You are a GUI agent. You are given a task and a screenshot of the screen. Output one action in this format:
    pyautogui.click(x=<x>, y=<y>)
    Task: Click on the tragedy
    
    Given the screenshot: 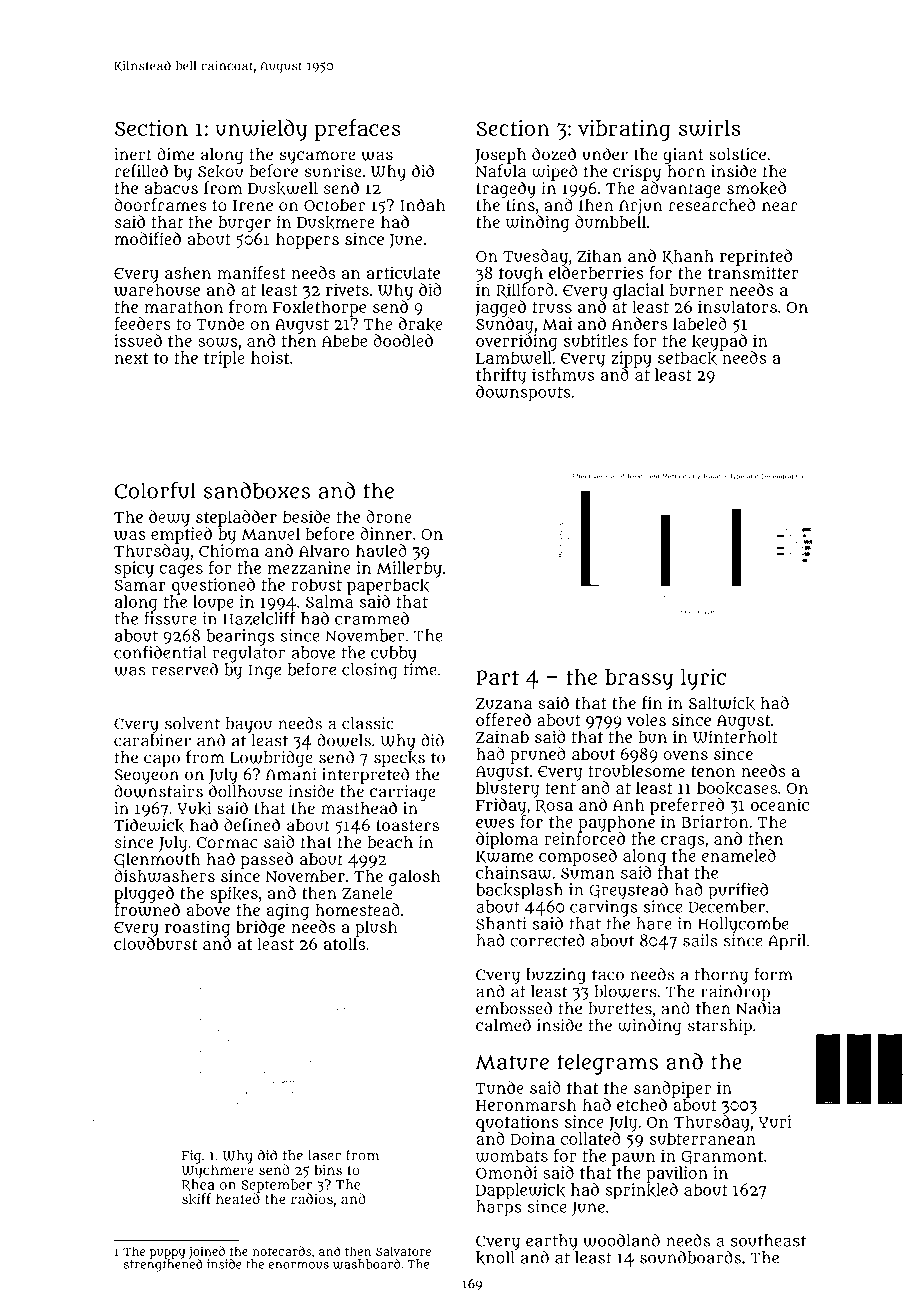 What is the action you would take?
    pyautogui.click(x=506, y=189)
